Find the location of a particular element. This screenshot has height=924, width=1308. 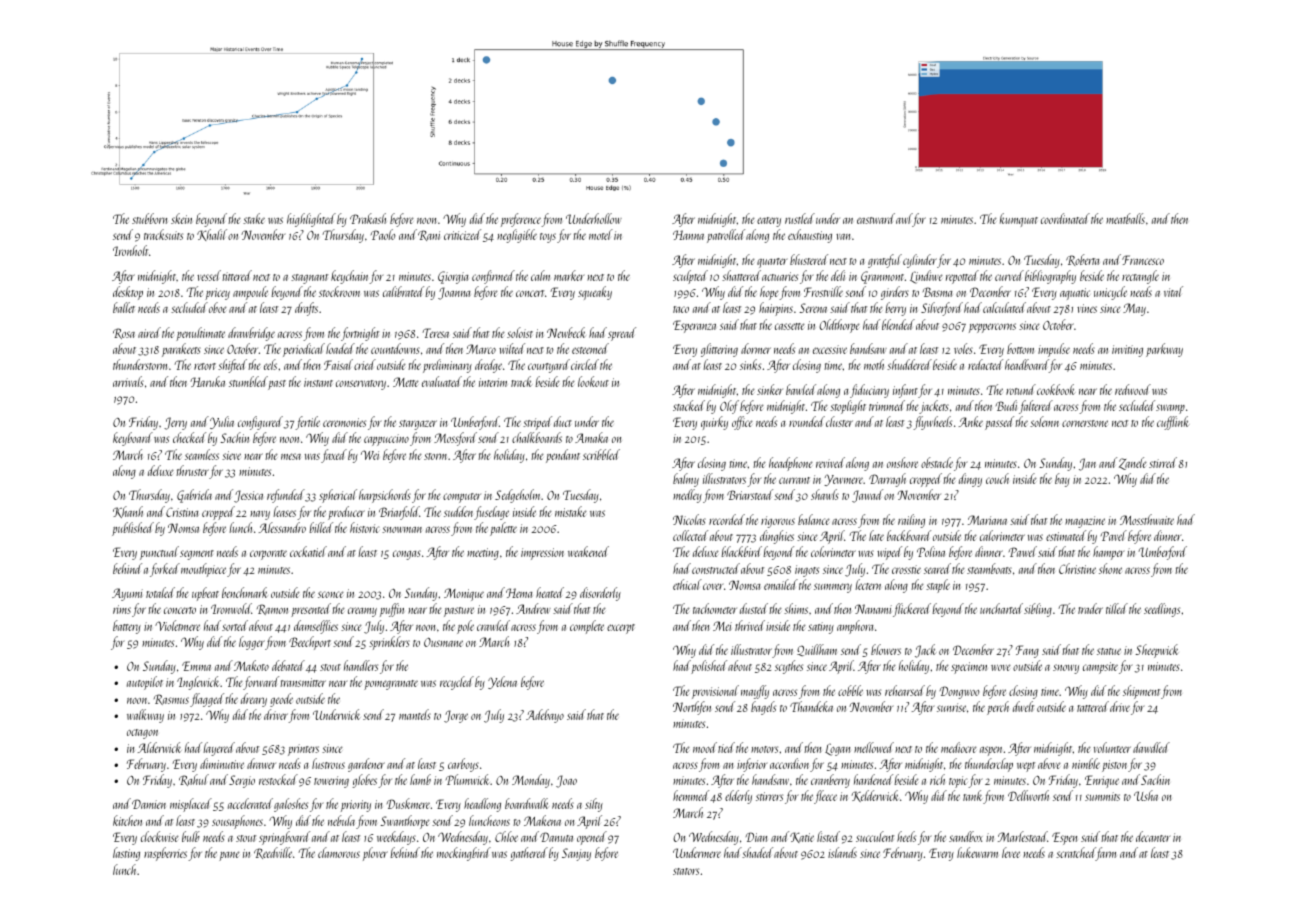

boardwalk is located at coordinates (526, 803).
